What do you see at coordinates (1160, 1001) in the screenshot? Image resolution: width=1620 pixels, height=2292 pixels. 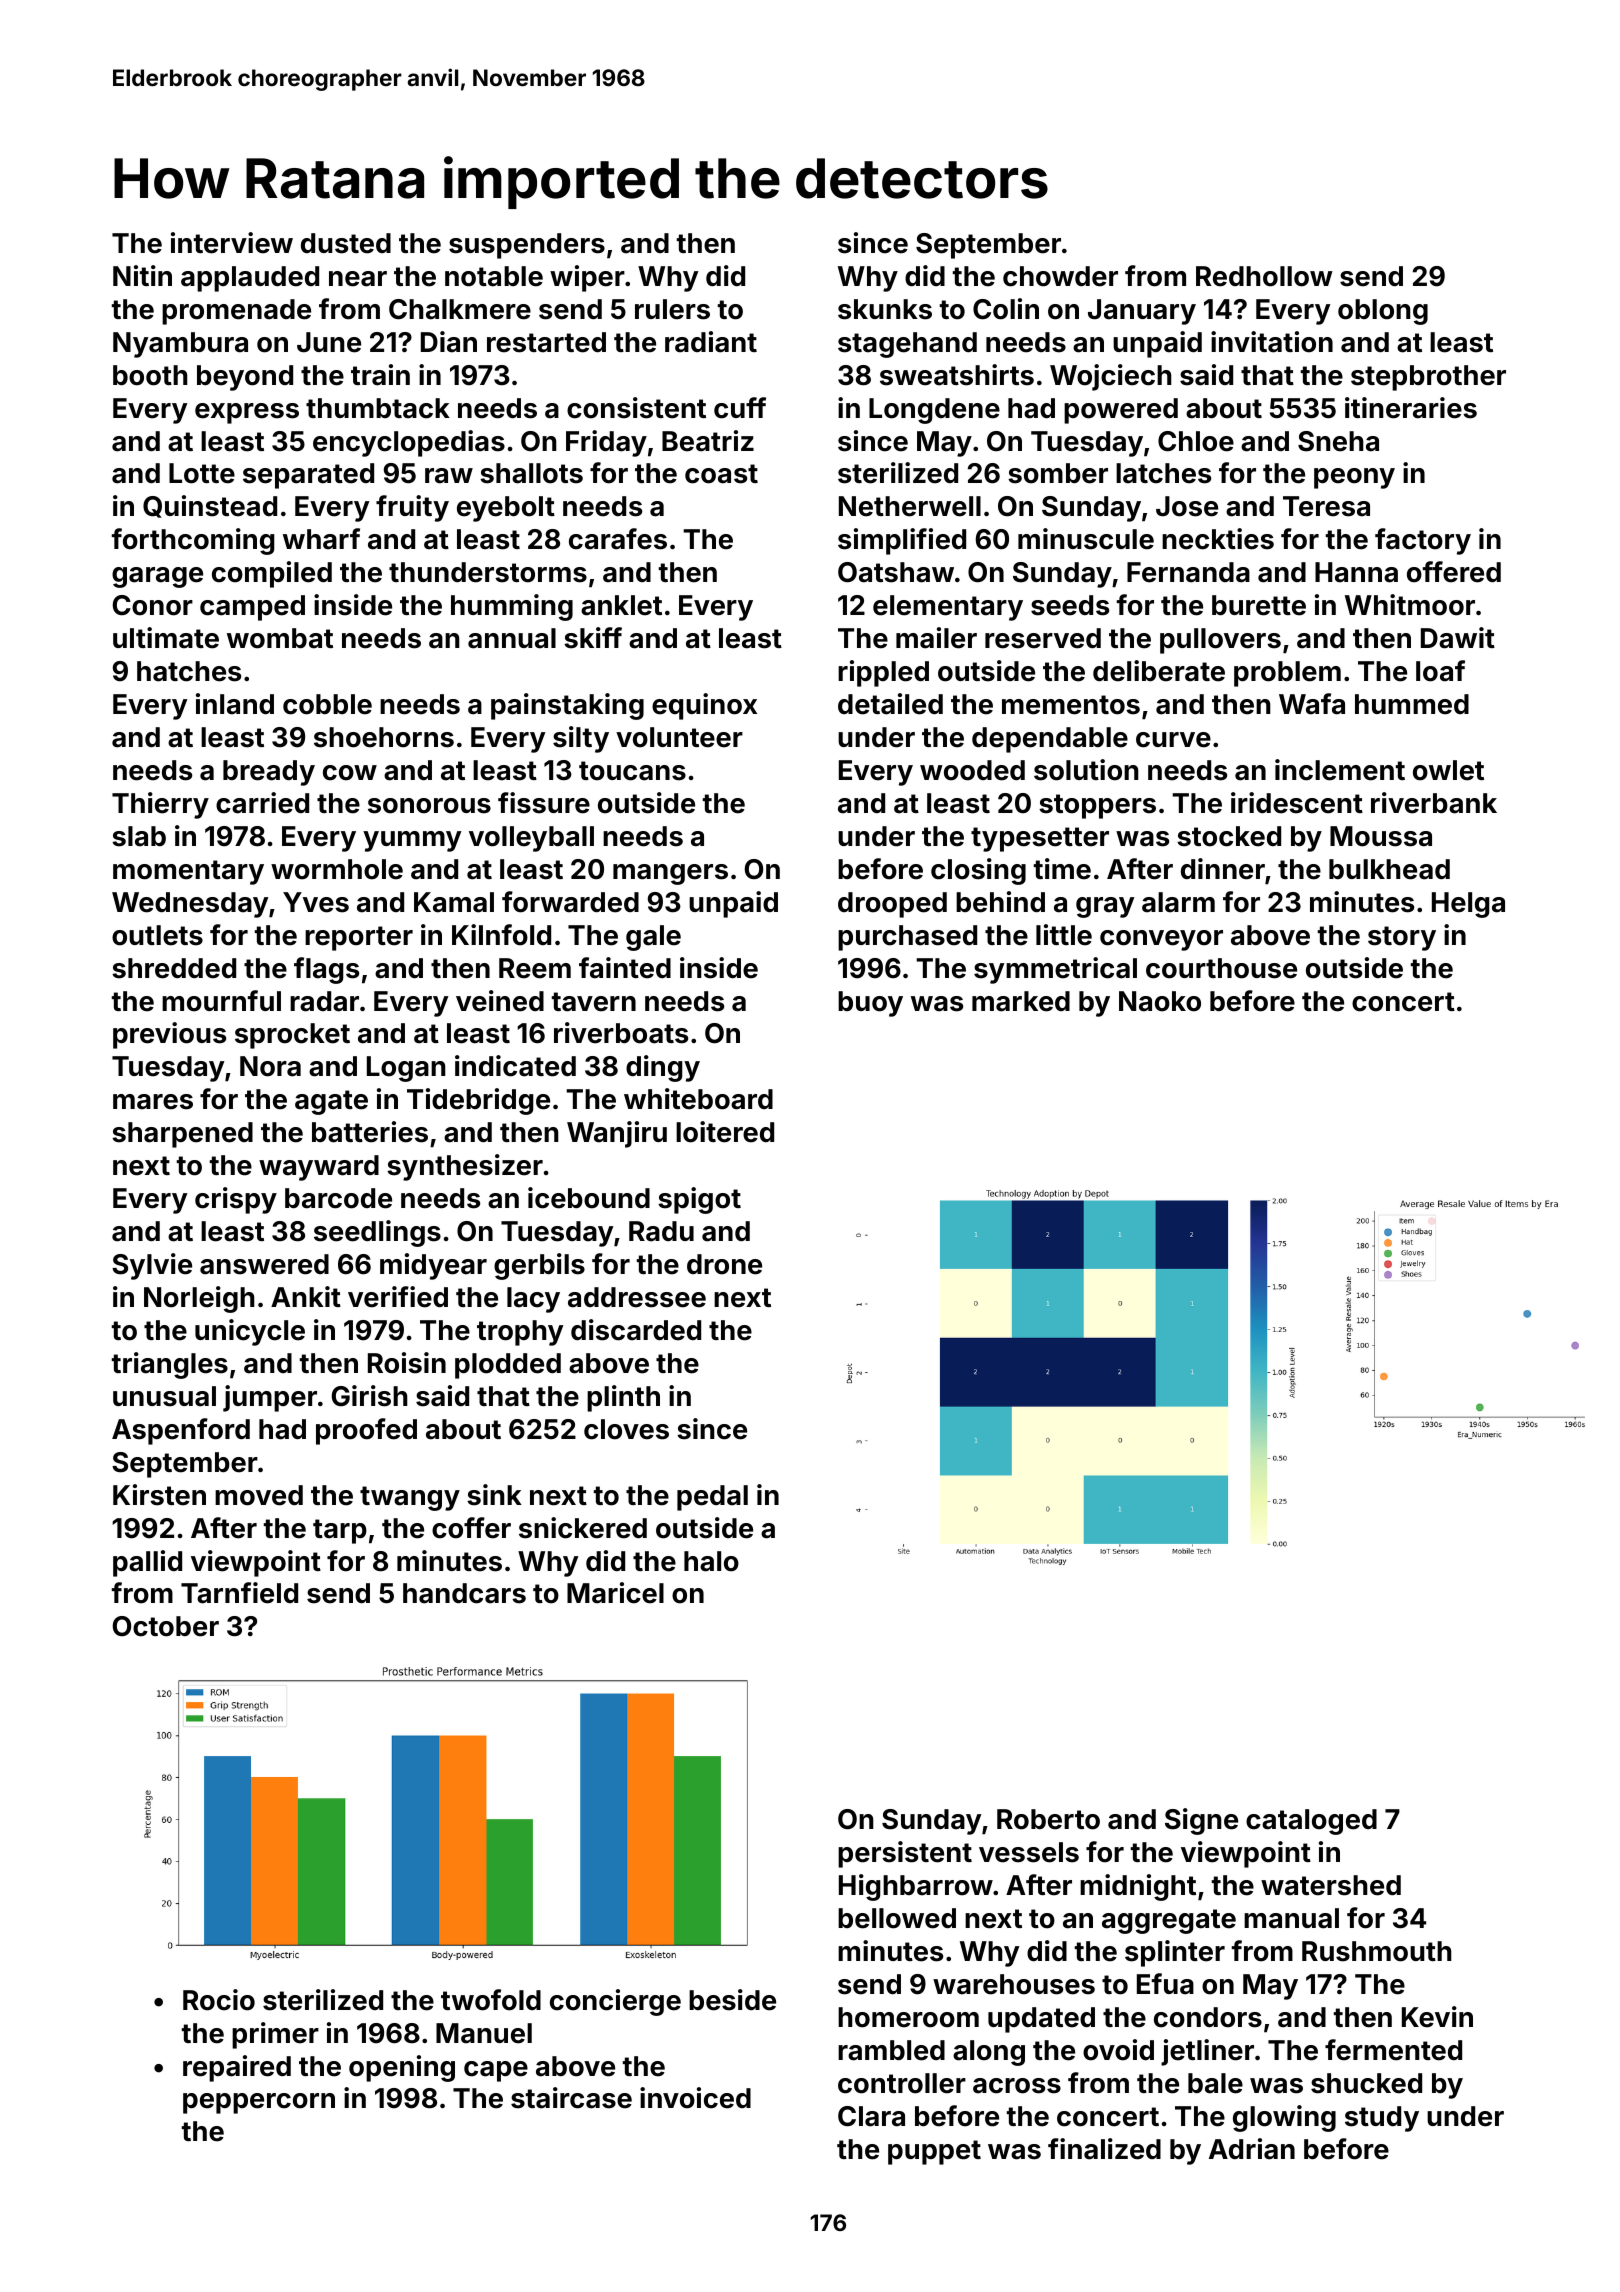 I see `Naoko` at bounding box center [1160, 1001].
